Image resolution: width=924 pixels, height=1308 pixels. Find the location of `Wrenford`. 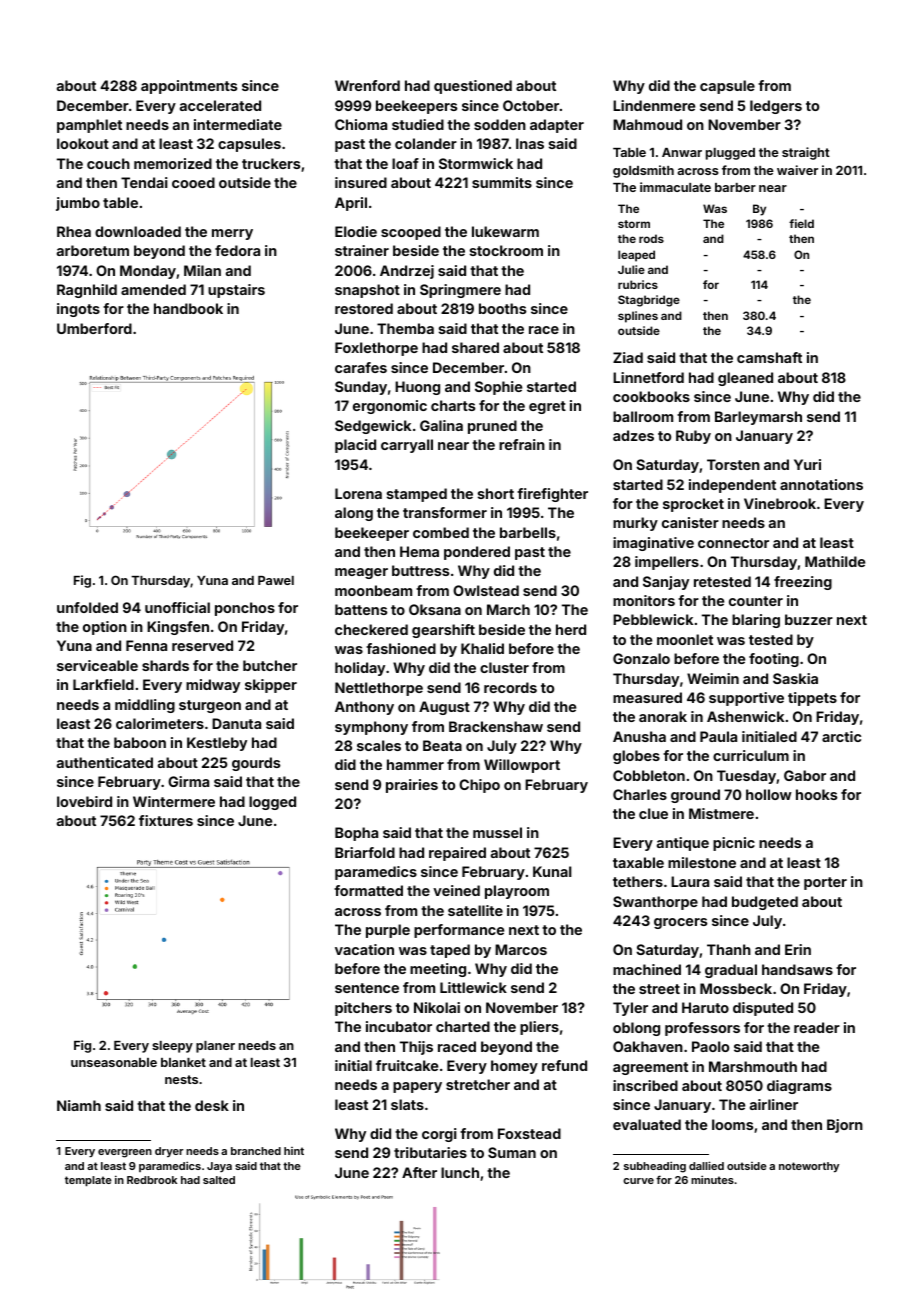

Wrenford is located at coordinates (367, 85).
